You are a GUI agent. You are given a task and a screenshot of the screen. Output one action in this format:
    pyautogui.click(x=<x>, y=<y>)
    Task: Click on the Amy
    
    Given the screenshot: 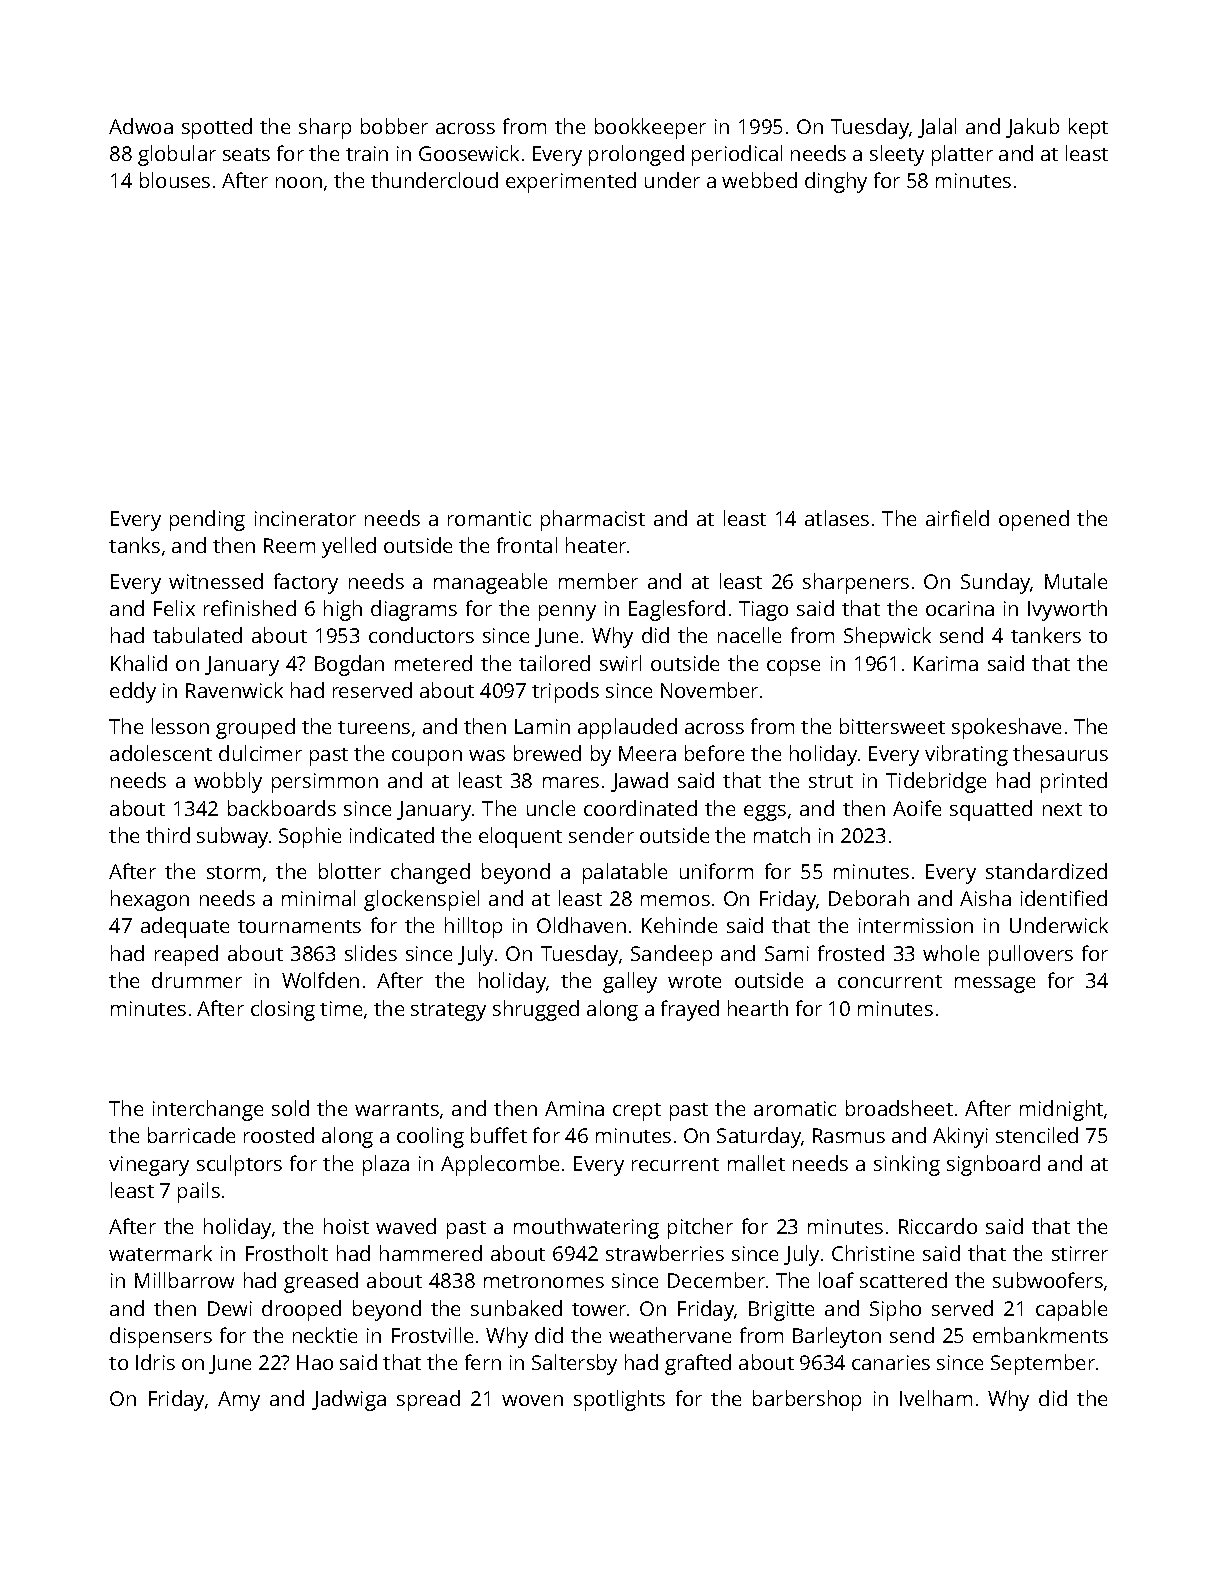 What is the action you would take?
    pyautogui.click(x=239, y=1401)
